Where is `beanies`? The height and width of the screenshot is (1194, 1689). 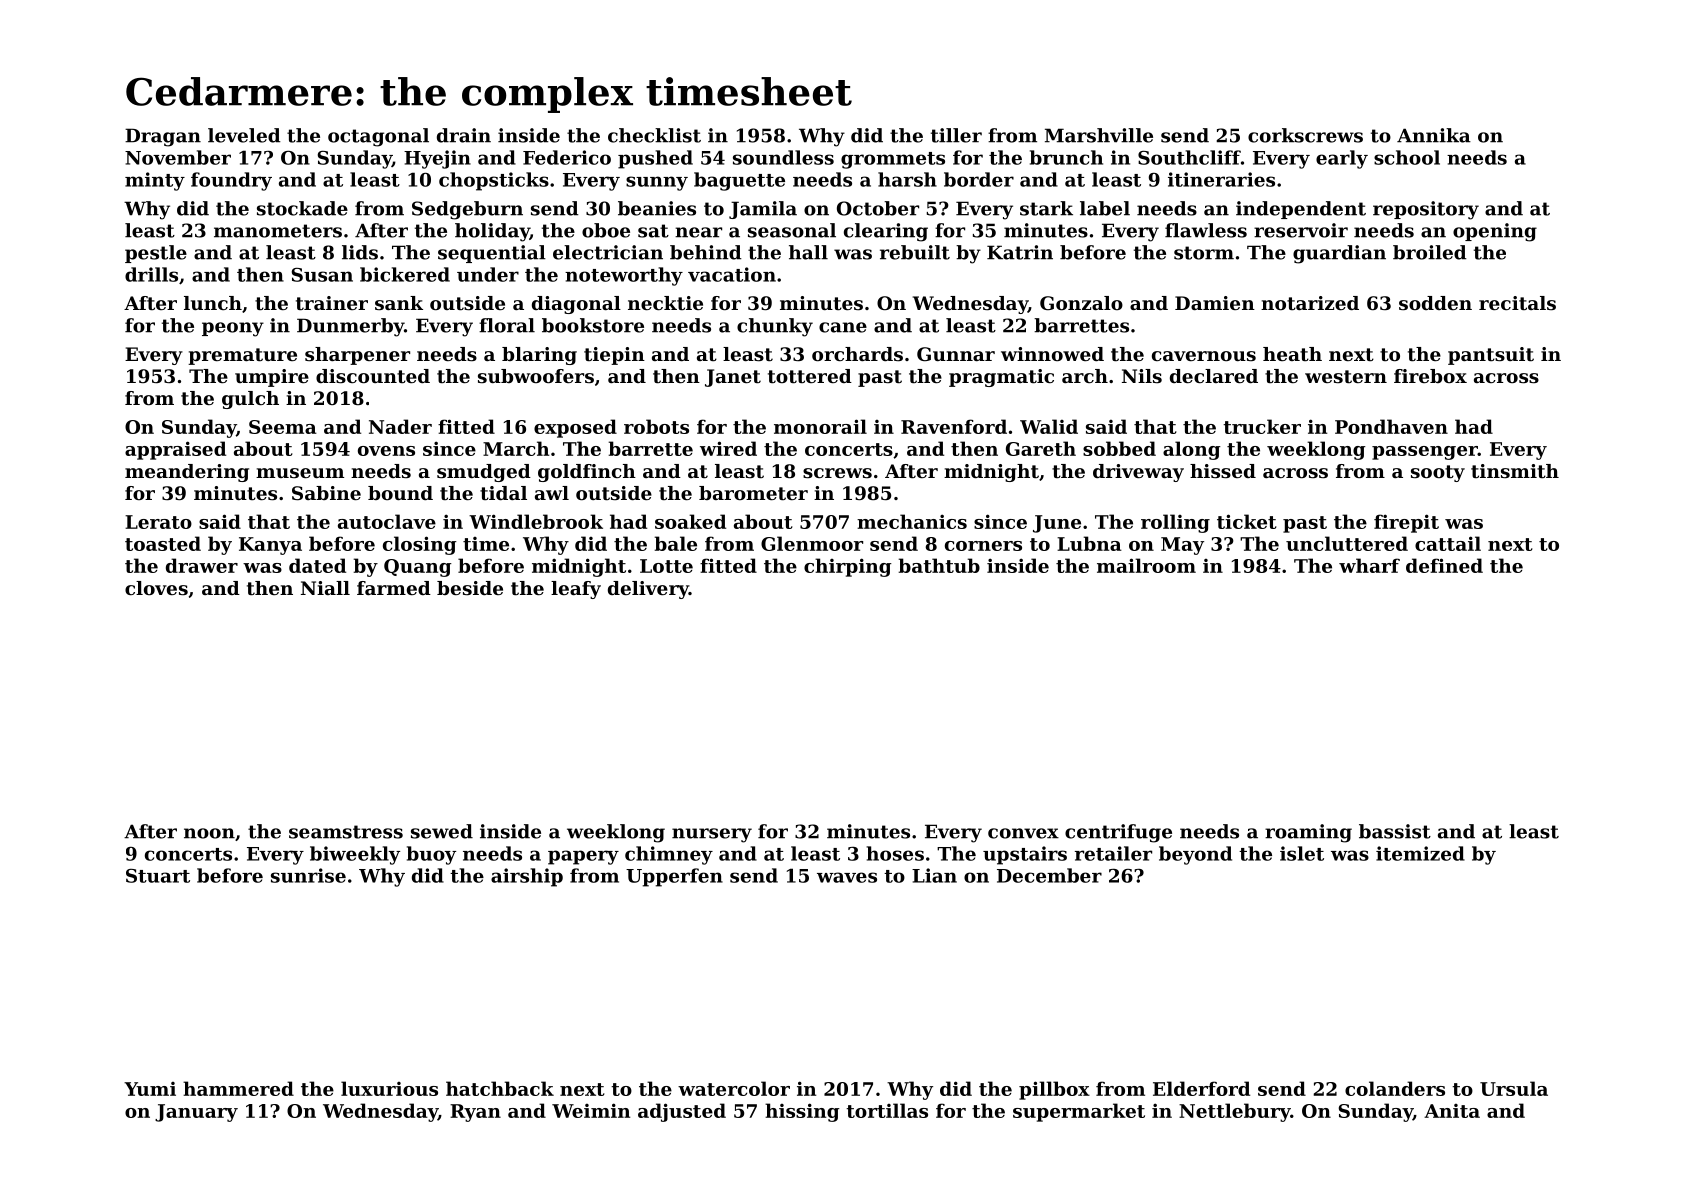
beanies is located at coordinates (657, 208).
